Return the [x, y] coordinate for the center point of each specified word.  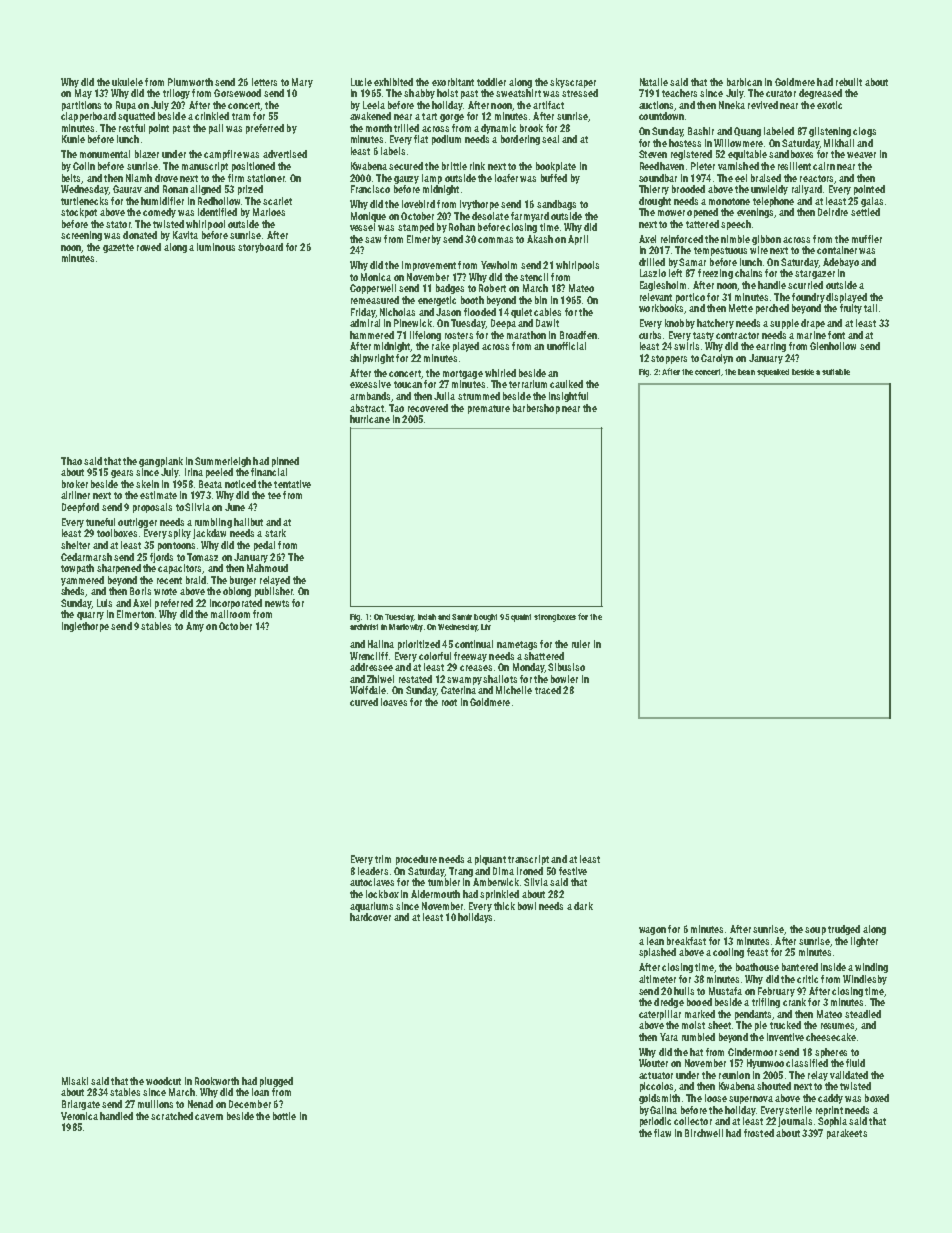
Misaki [75, 1081]
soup [815, 931]
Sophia [832, 1122]
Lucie [361, 82]
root [449, 702]
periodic [655, 1122]
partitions [81, 106]
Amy [195, 627]
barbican [744, 82]
